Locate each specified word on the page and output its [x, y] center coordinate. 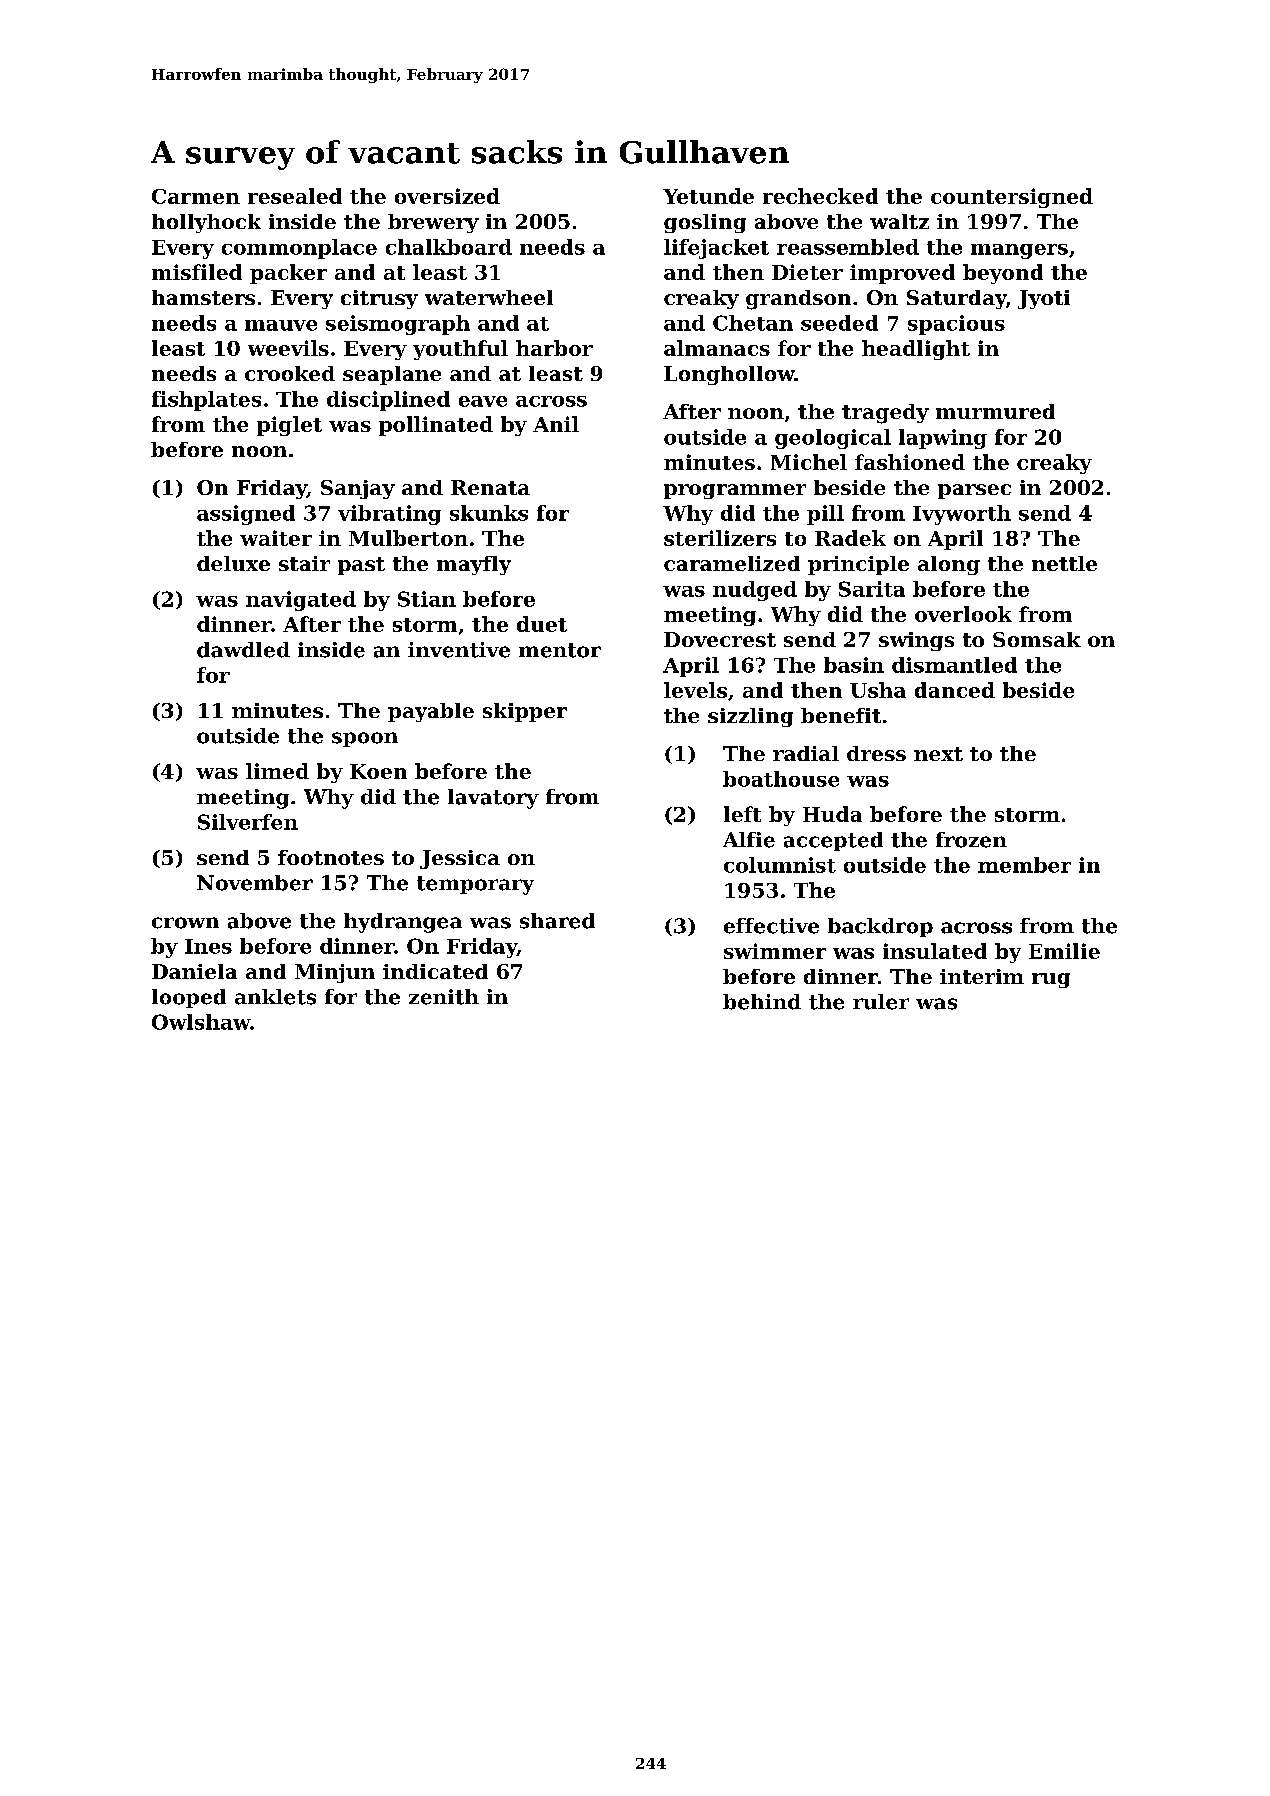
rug [1051, 980]
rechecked [820, 196]
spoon [365, 739]
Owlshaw [201, 1022]
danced [955, 690]
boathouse [781, 779]
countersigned [1012, 198]
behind [762, 1002]
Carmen [196, 196]
